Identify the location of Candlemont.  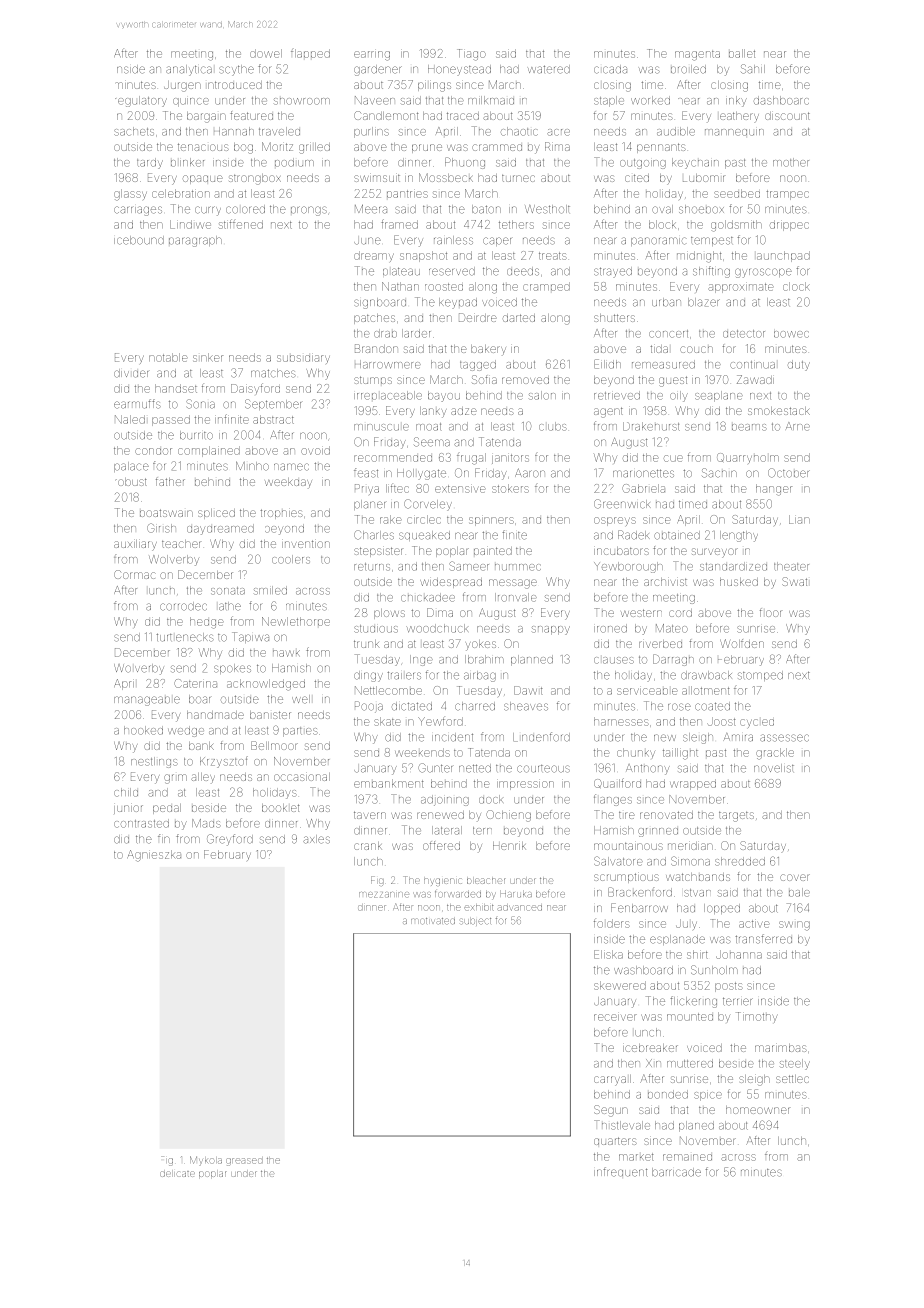
(386, 115).
